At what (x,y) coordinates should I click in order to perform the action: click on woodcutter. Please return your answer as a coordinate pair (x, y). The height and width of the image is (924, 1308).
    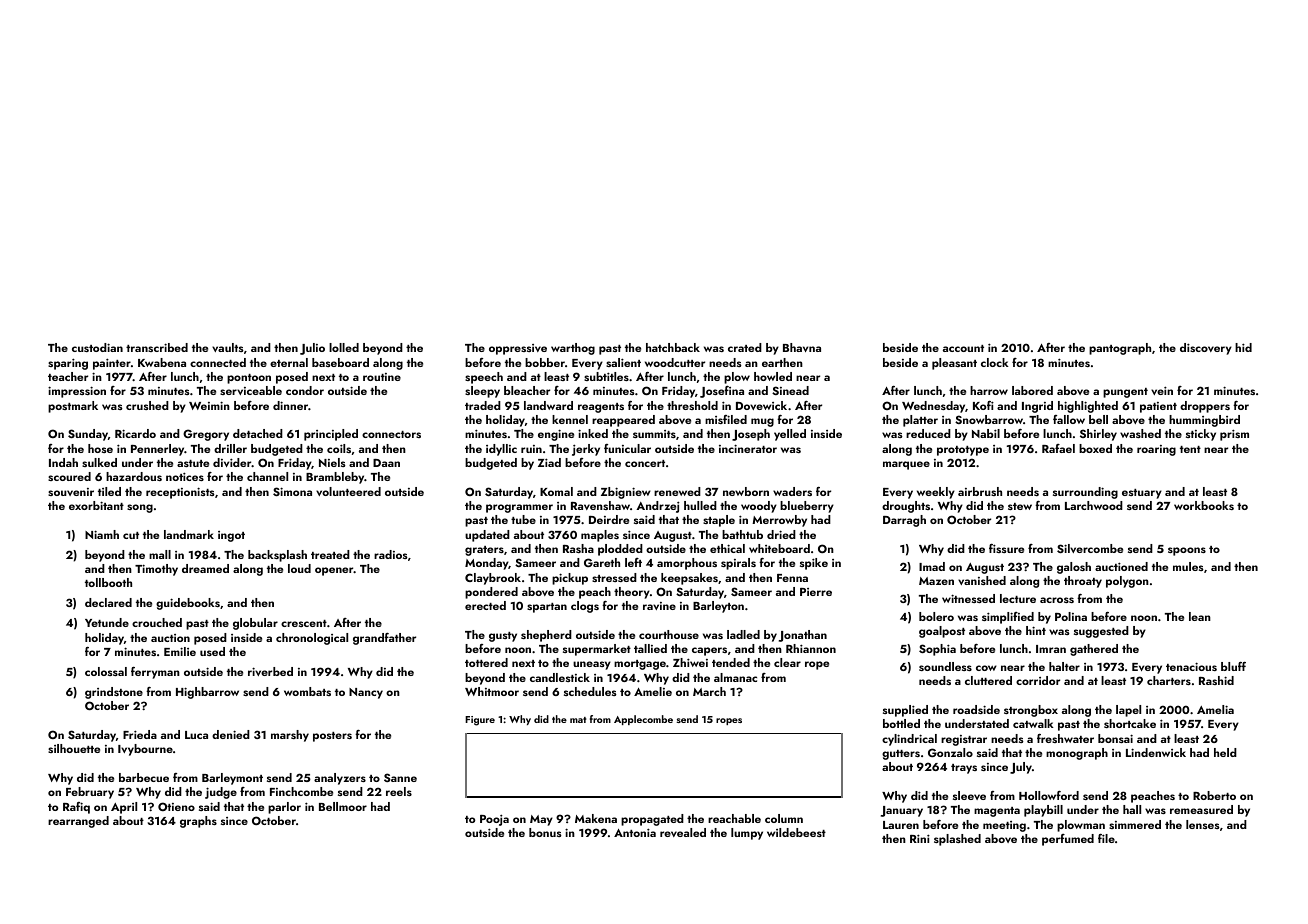
    Looking at the image, I should click on (675, 362).
